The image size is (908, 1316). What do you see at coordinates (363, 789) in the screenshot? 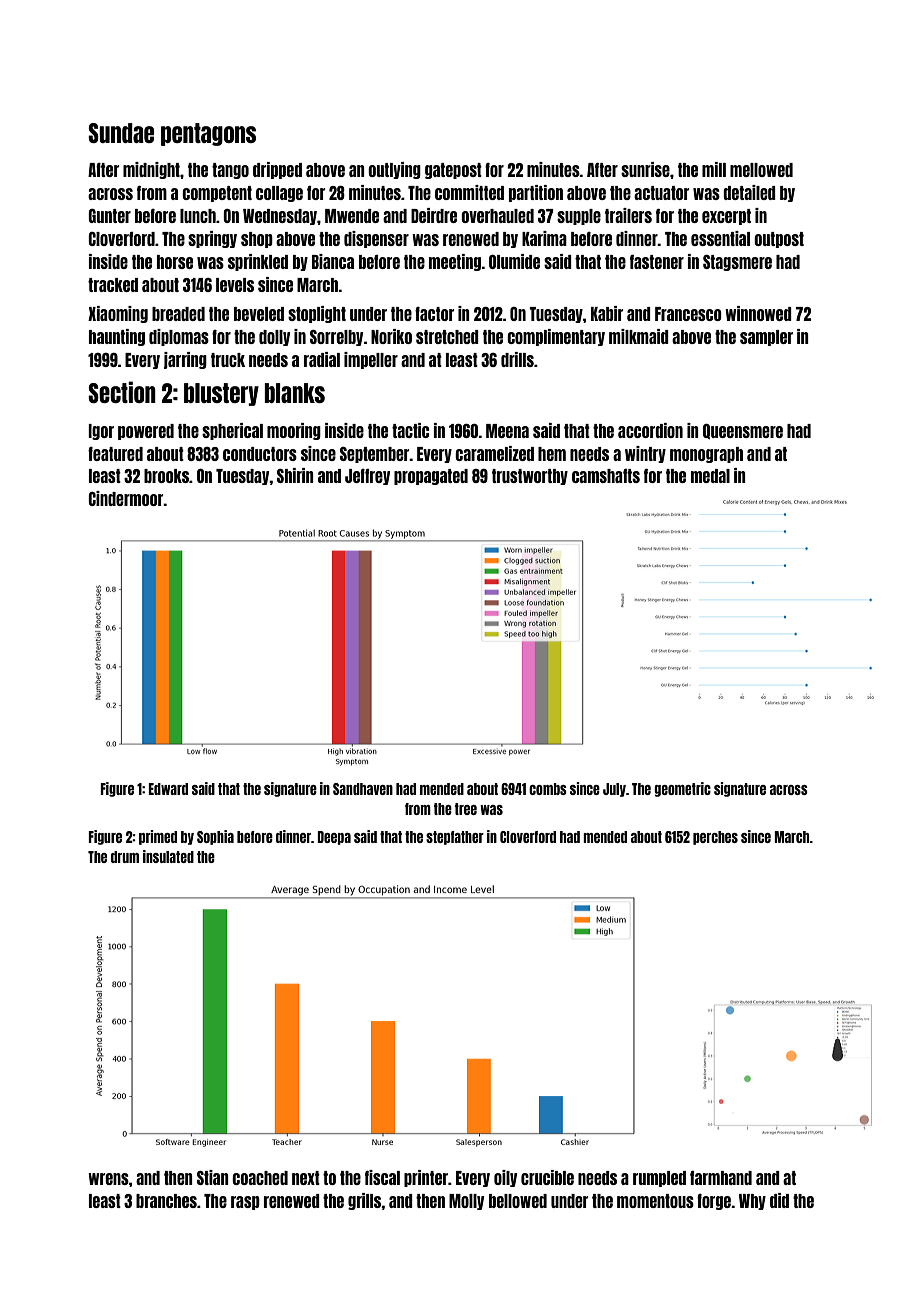
I see `Sandhaven` at bounding box center [363, 789].
